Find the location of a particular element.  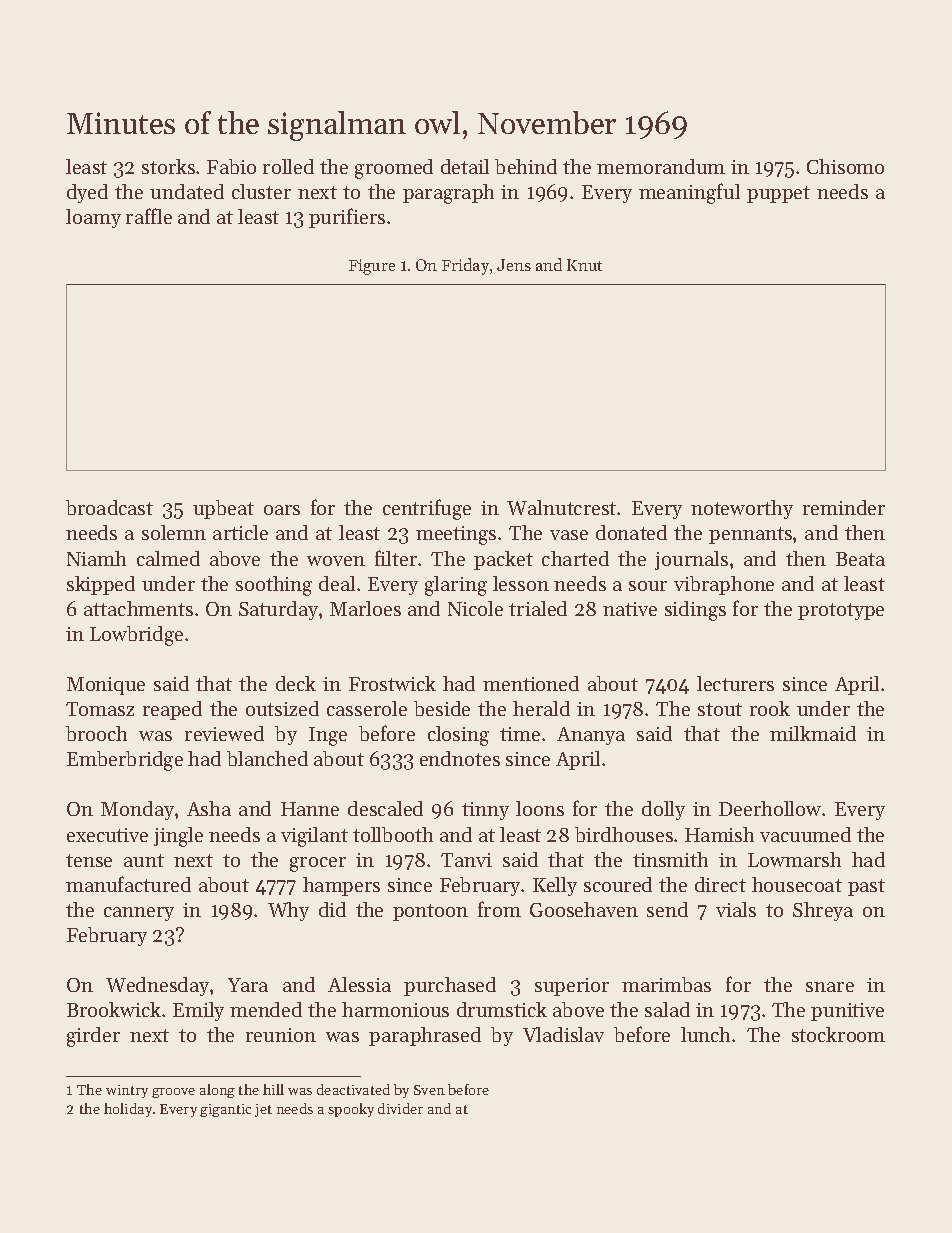

stockroom is located at coordinates (838, 1034).
